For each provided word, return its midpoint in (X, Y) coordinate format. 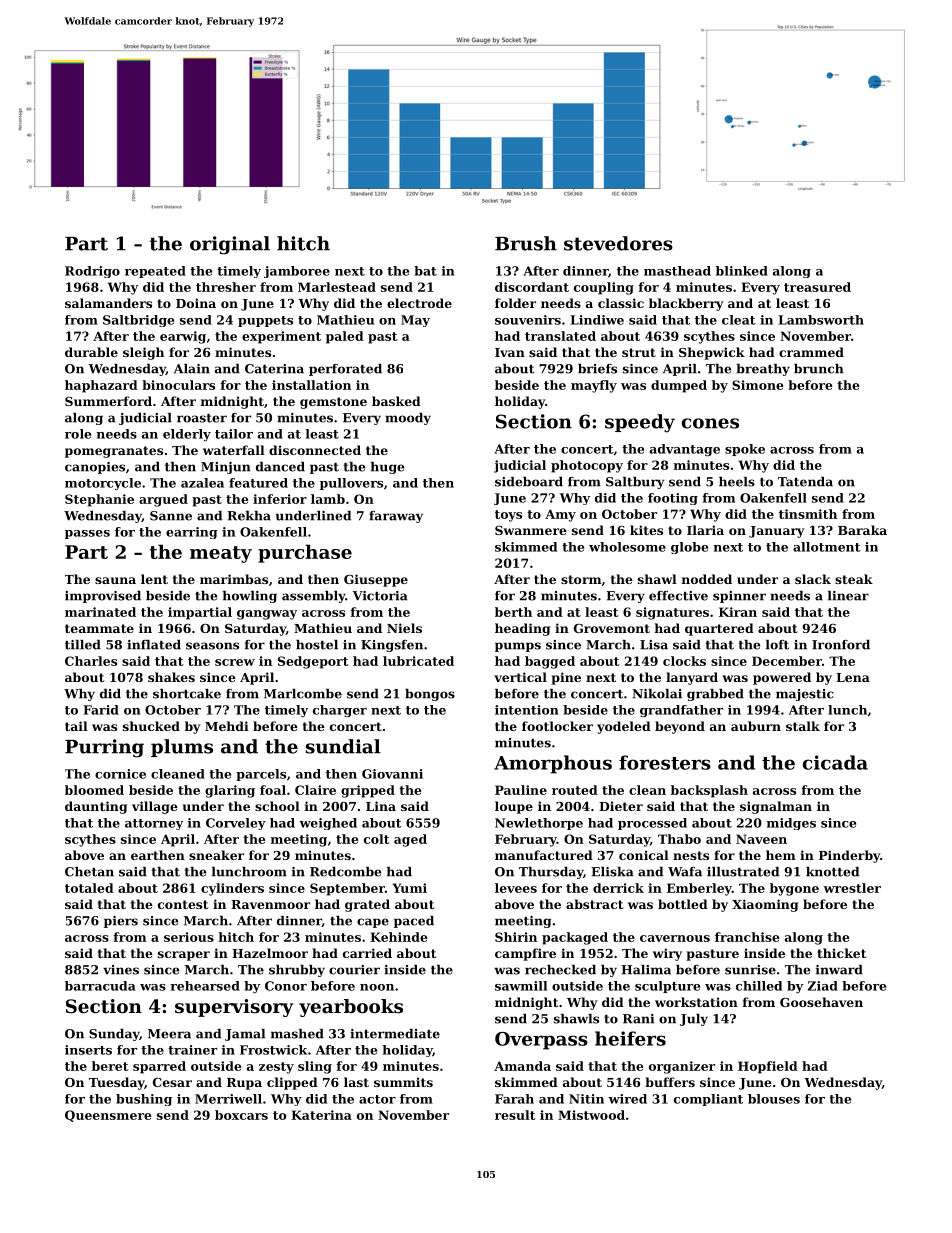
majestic (805, 695)
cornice (120, 774)
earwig (183, 337)
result (515, 1115)
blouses (774, 1099)
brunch (818, 369)
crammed (811, 352)
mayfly (594, 386)
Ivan (510, 352)
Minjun (225, 468)
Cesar (172, 1082)
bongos (430, 695)
